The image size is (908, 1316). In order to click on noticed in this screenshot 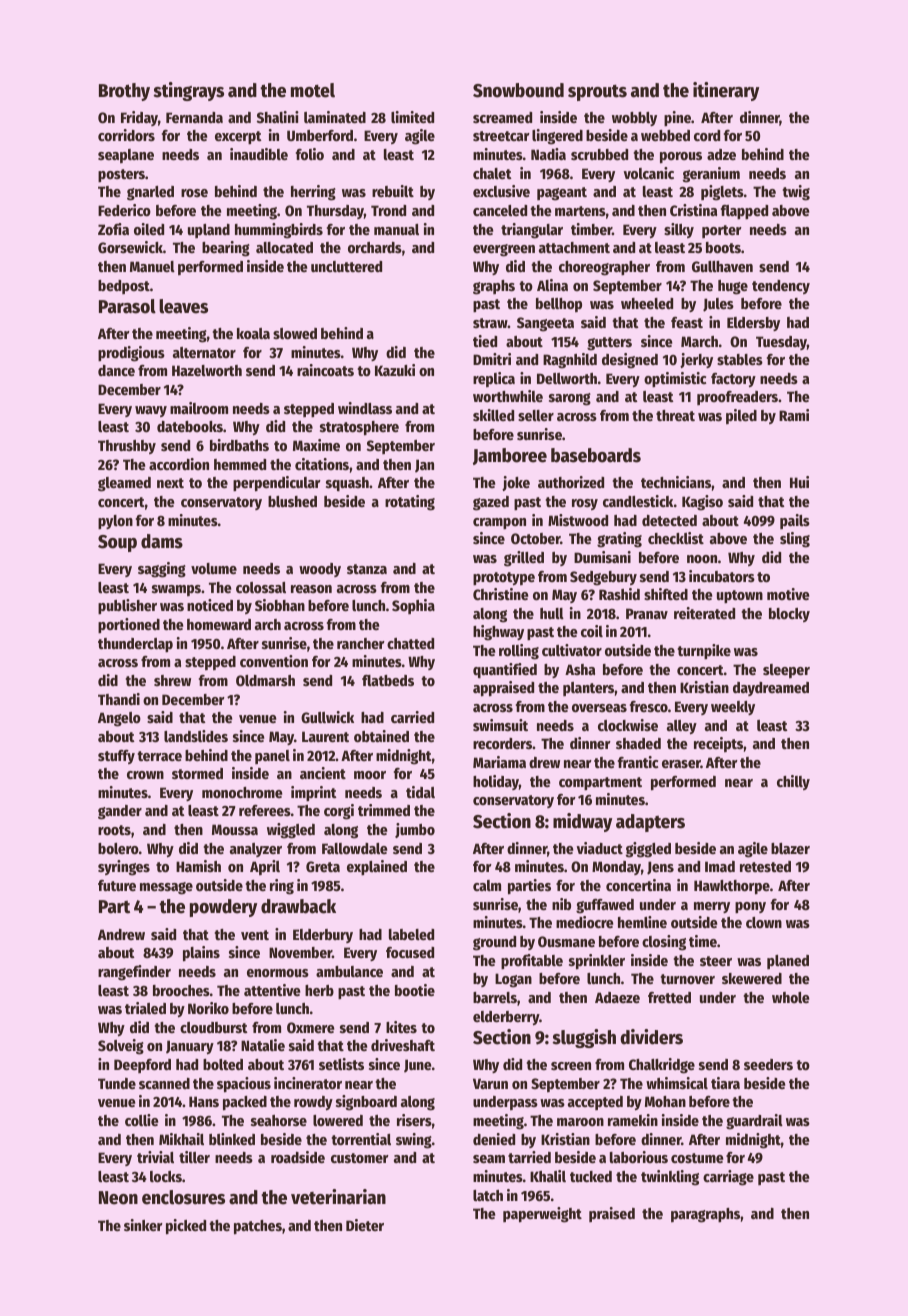, I will do `click(210, 605)`.
